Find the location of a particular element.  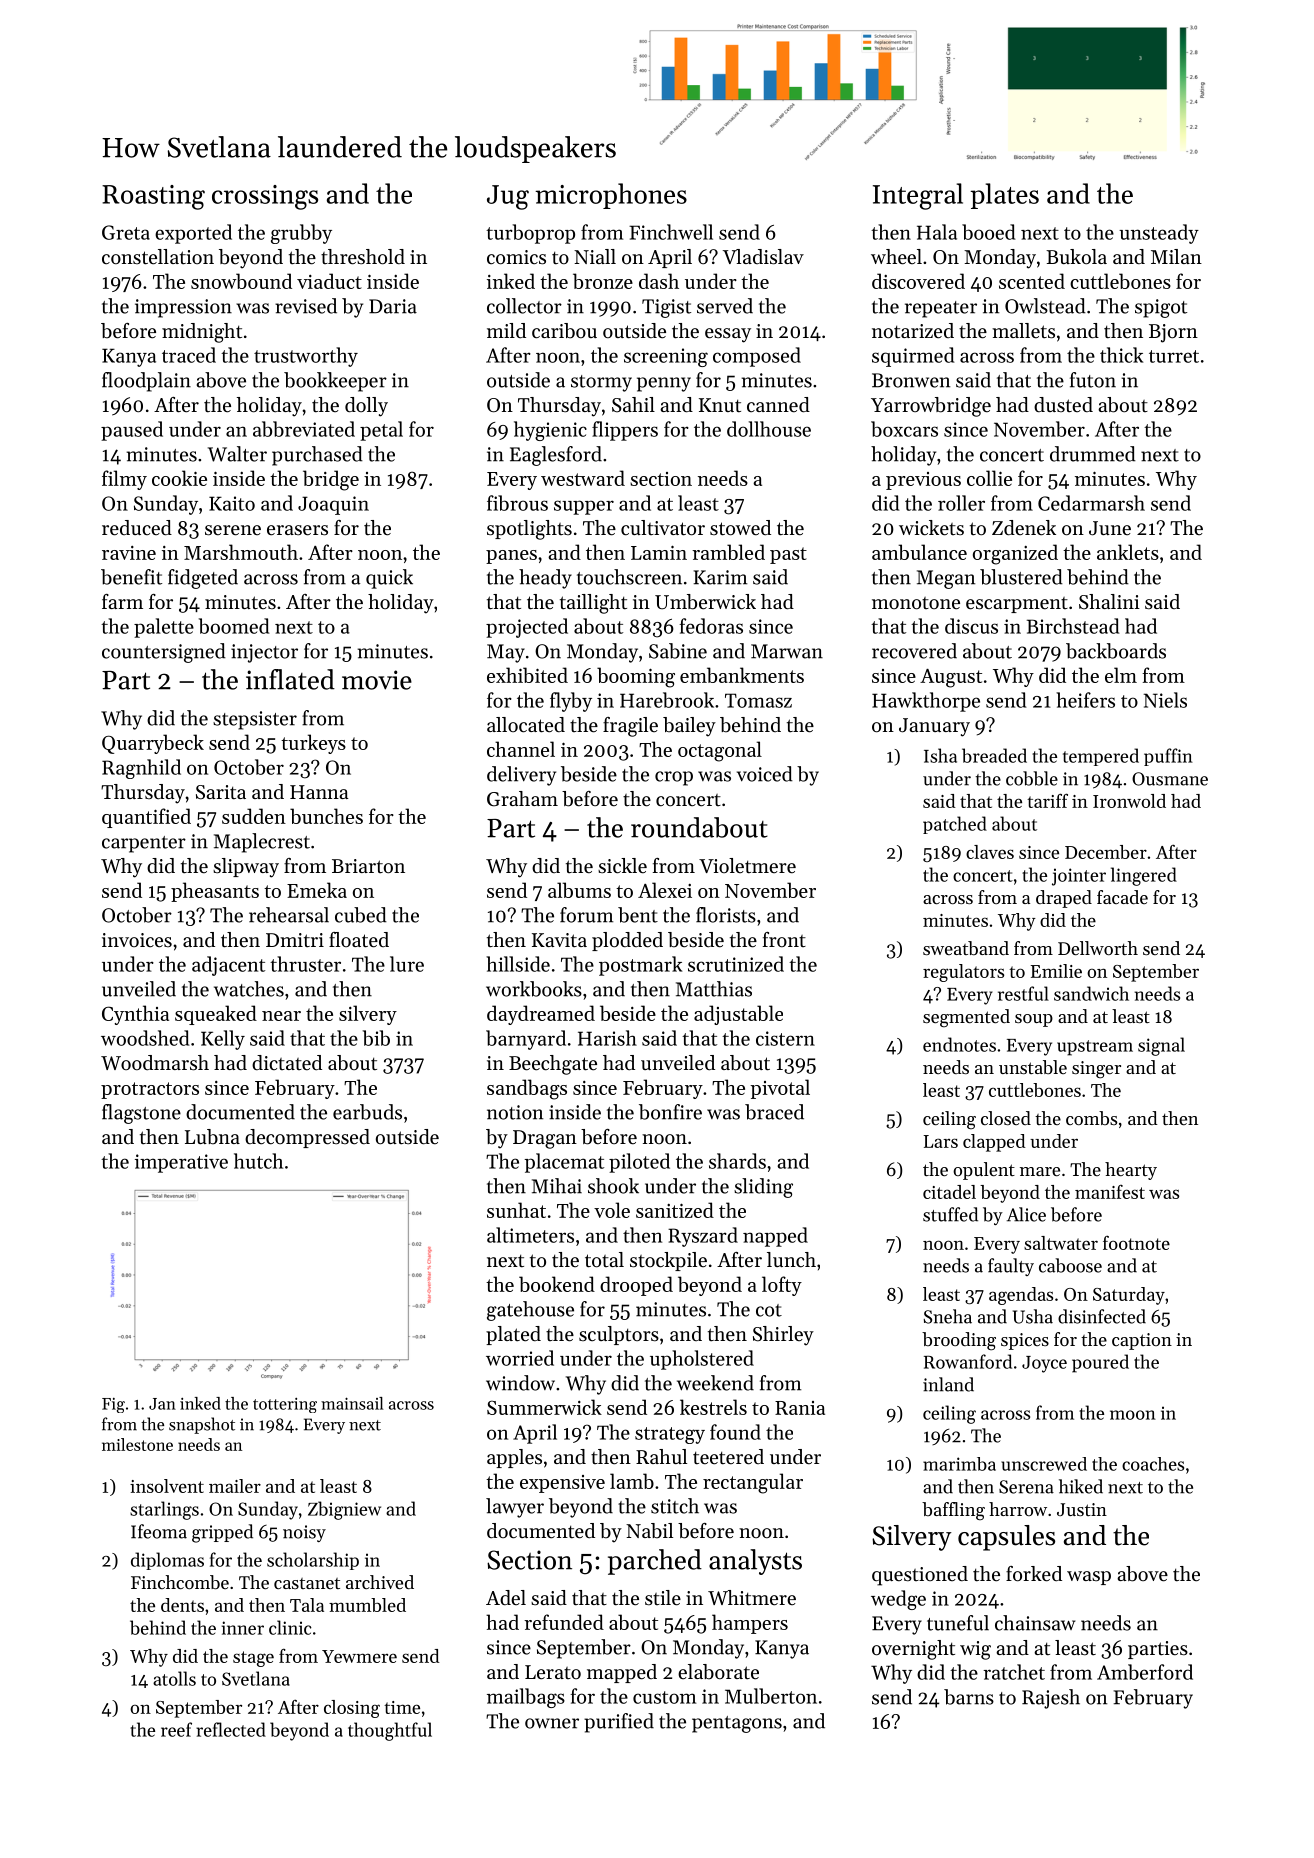

filmy is located at coordinates (124, 480).
